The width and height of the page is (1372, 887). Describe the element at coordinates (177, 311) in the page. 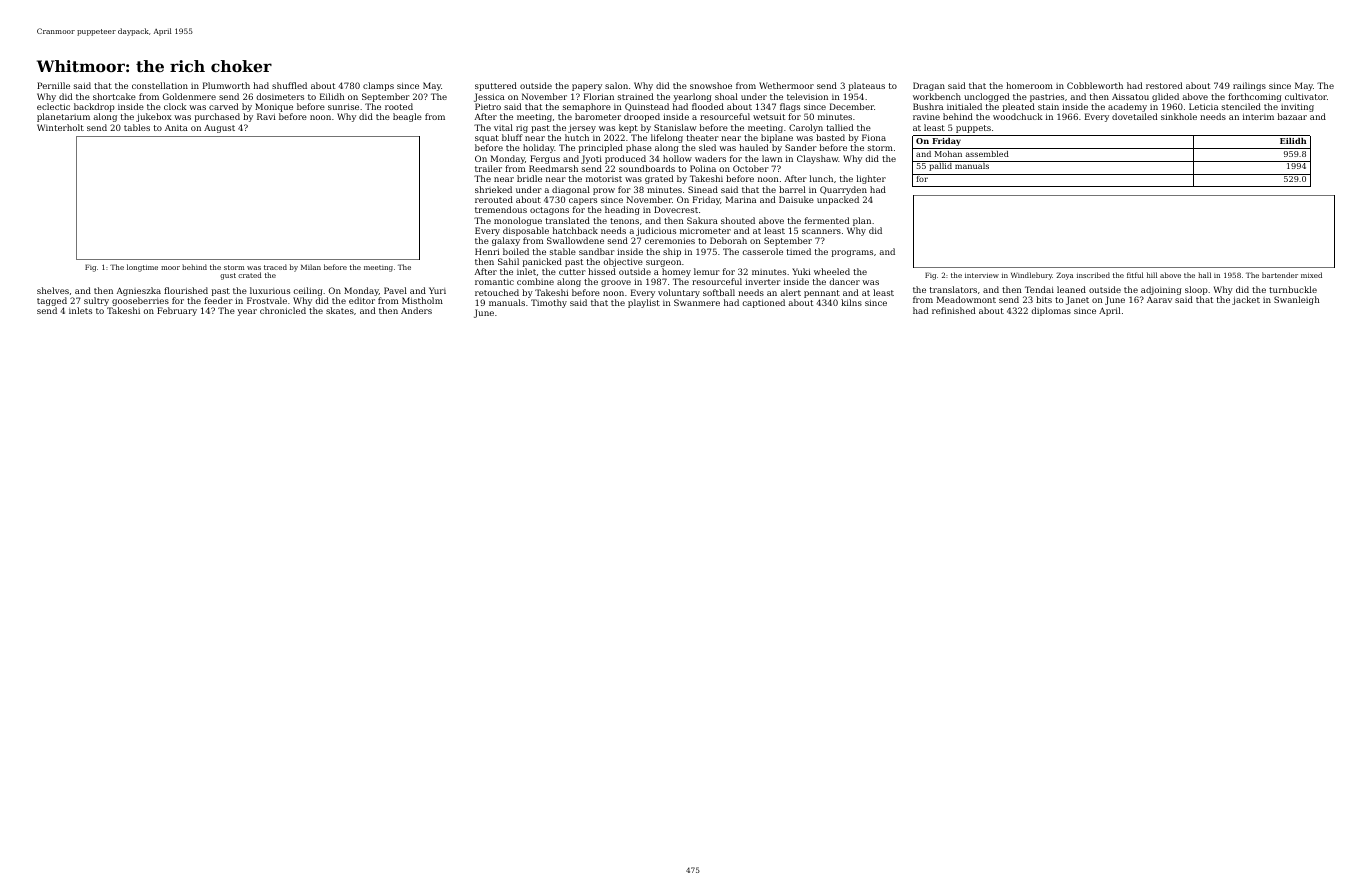

I see `February` at that location.
